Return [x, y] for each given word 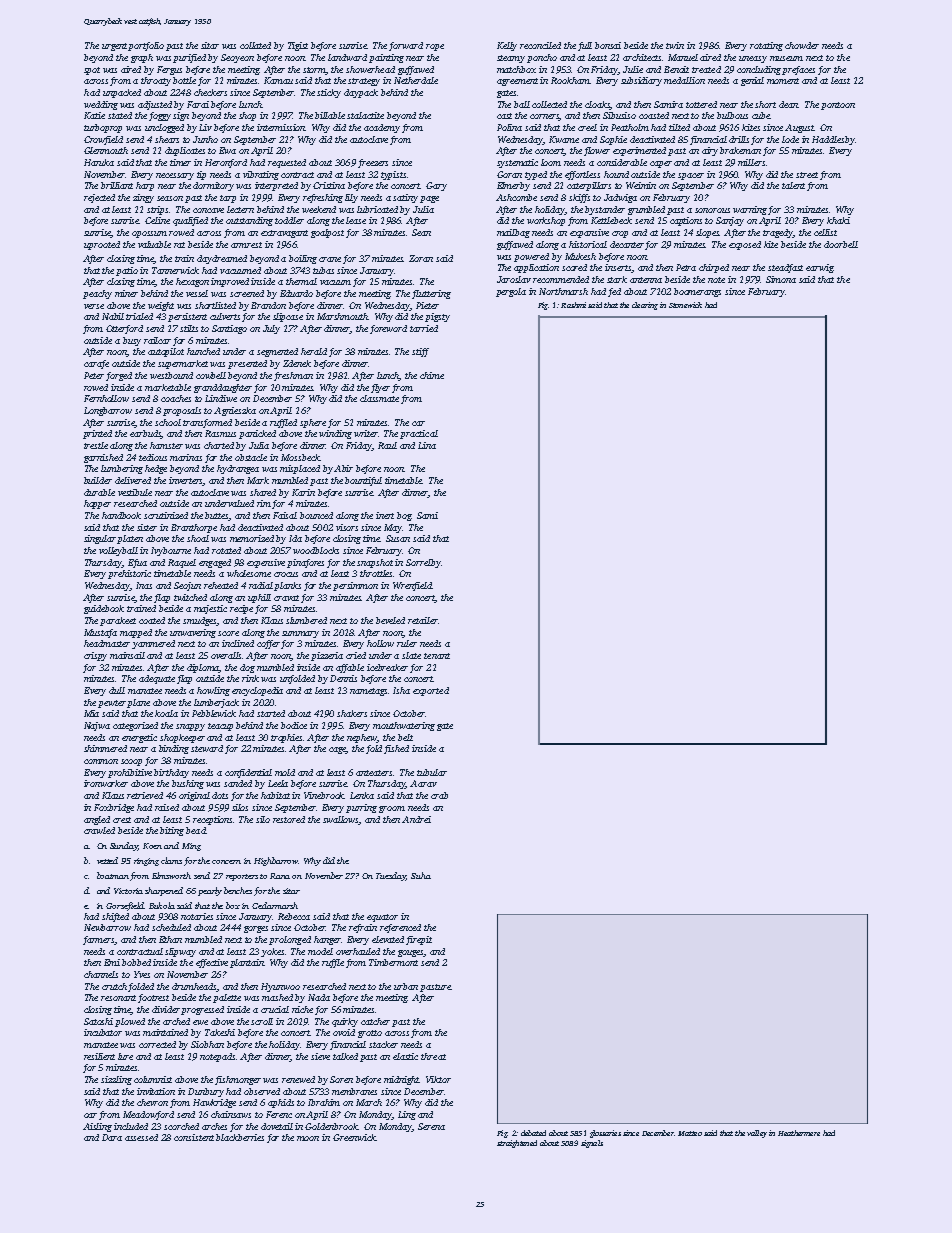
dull [117, 690]
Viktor [438, 1079]
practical [419, 434]
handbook [121, 515]
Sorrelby [423, 563]
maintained [165, 1032]
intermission [281, 127]
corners [545, 117]
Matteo [690, 1133]
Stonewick [685, 305]
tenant [437, 656]
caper [661, 164]
